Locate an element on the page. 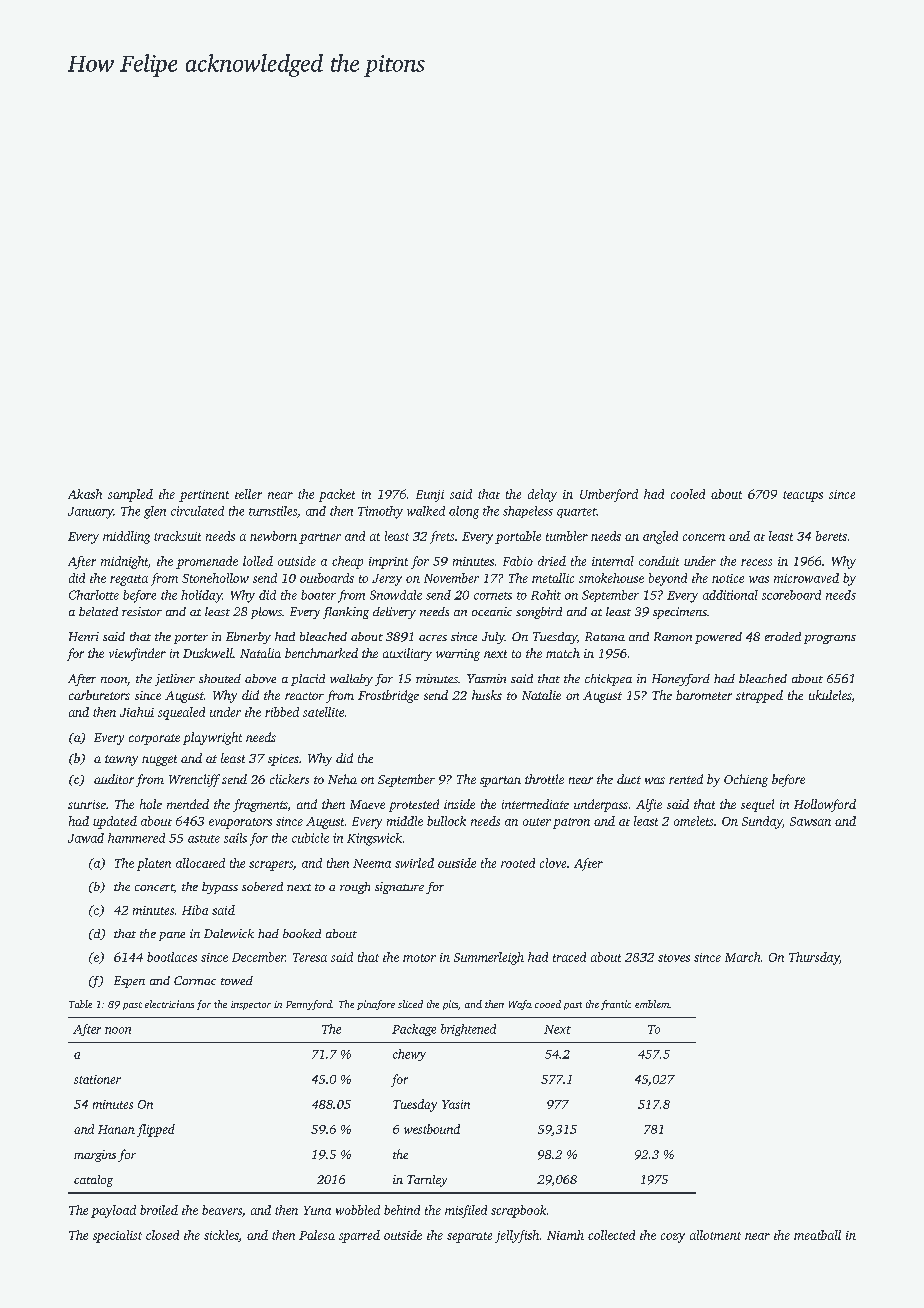 Image resolution: width=924 pixels, height=1308 pixels. concert is located at coordinates (154, 887).
